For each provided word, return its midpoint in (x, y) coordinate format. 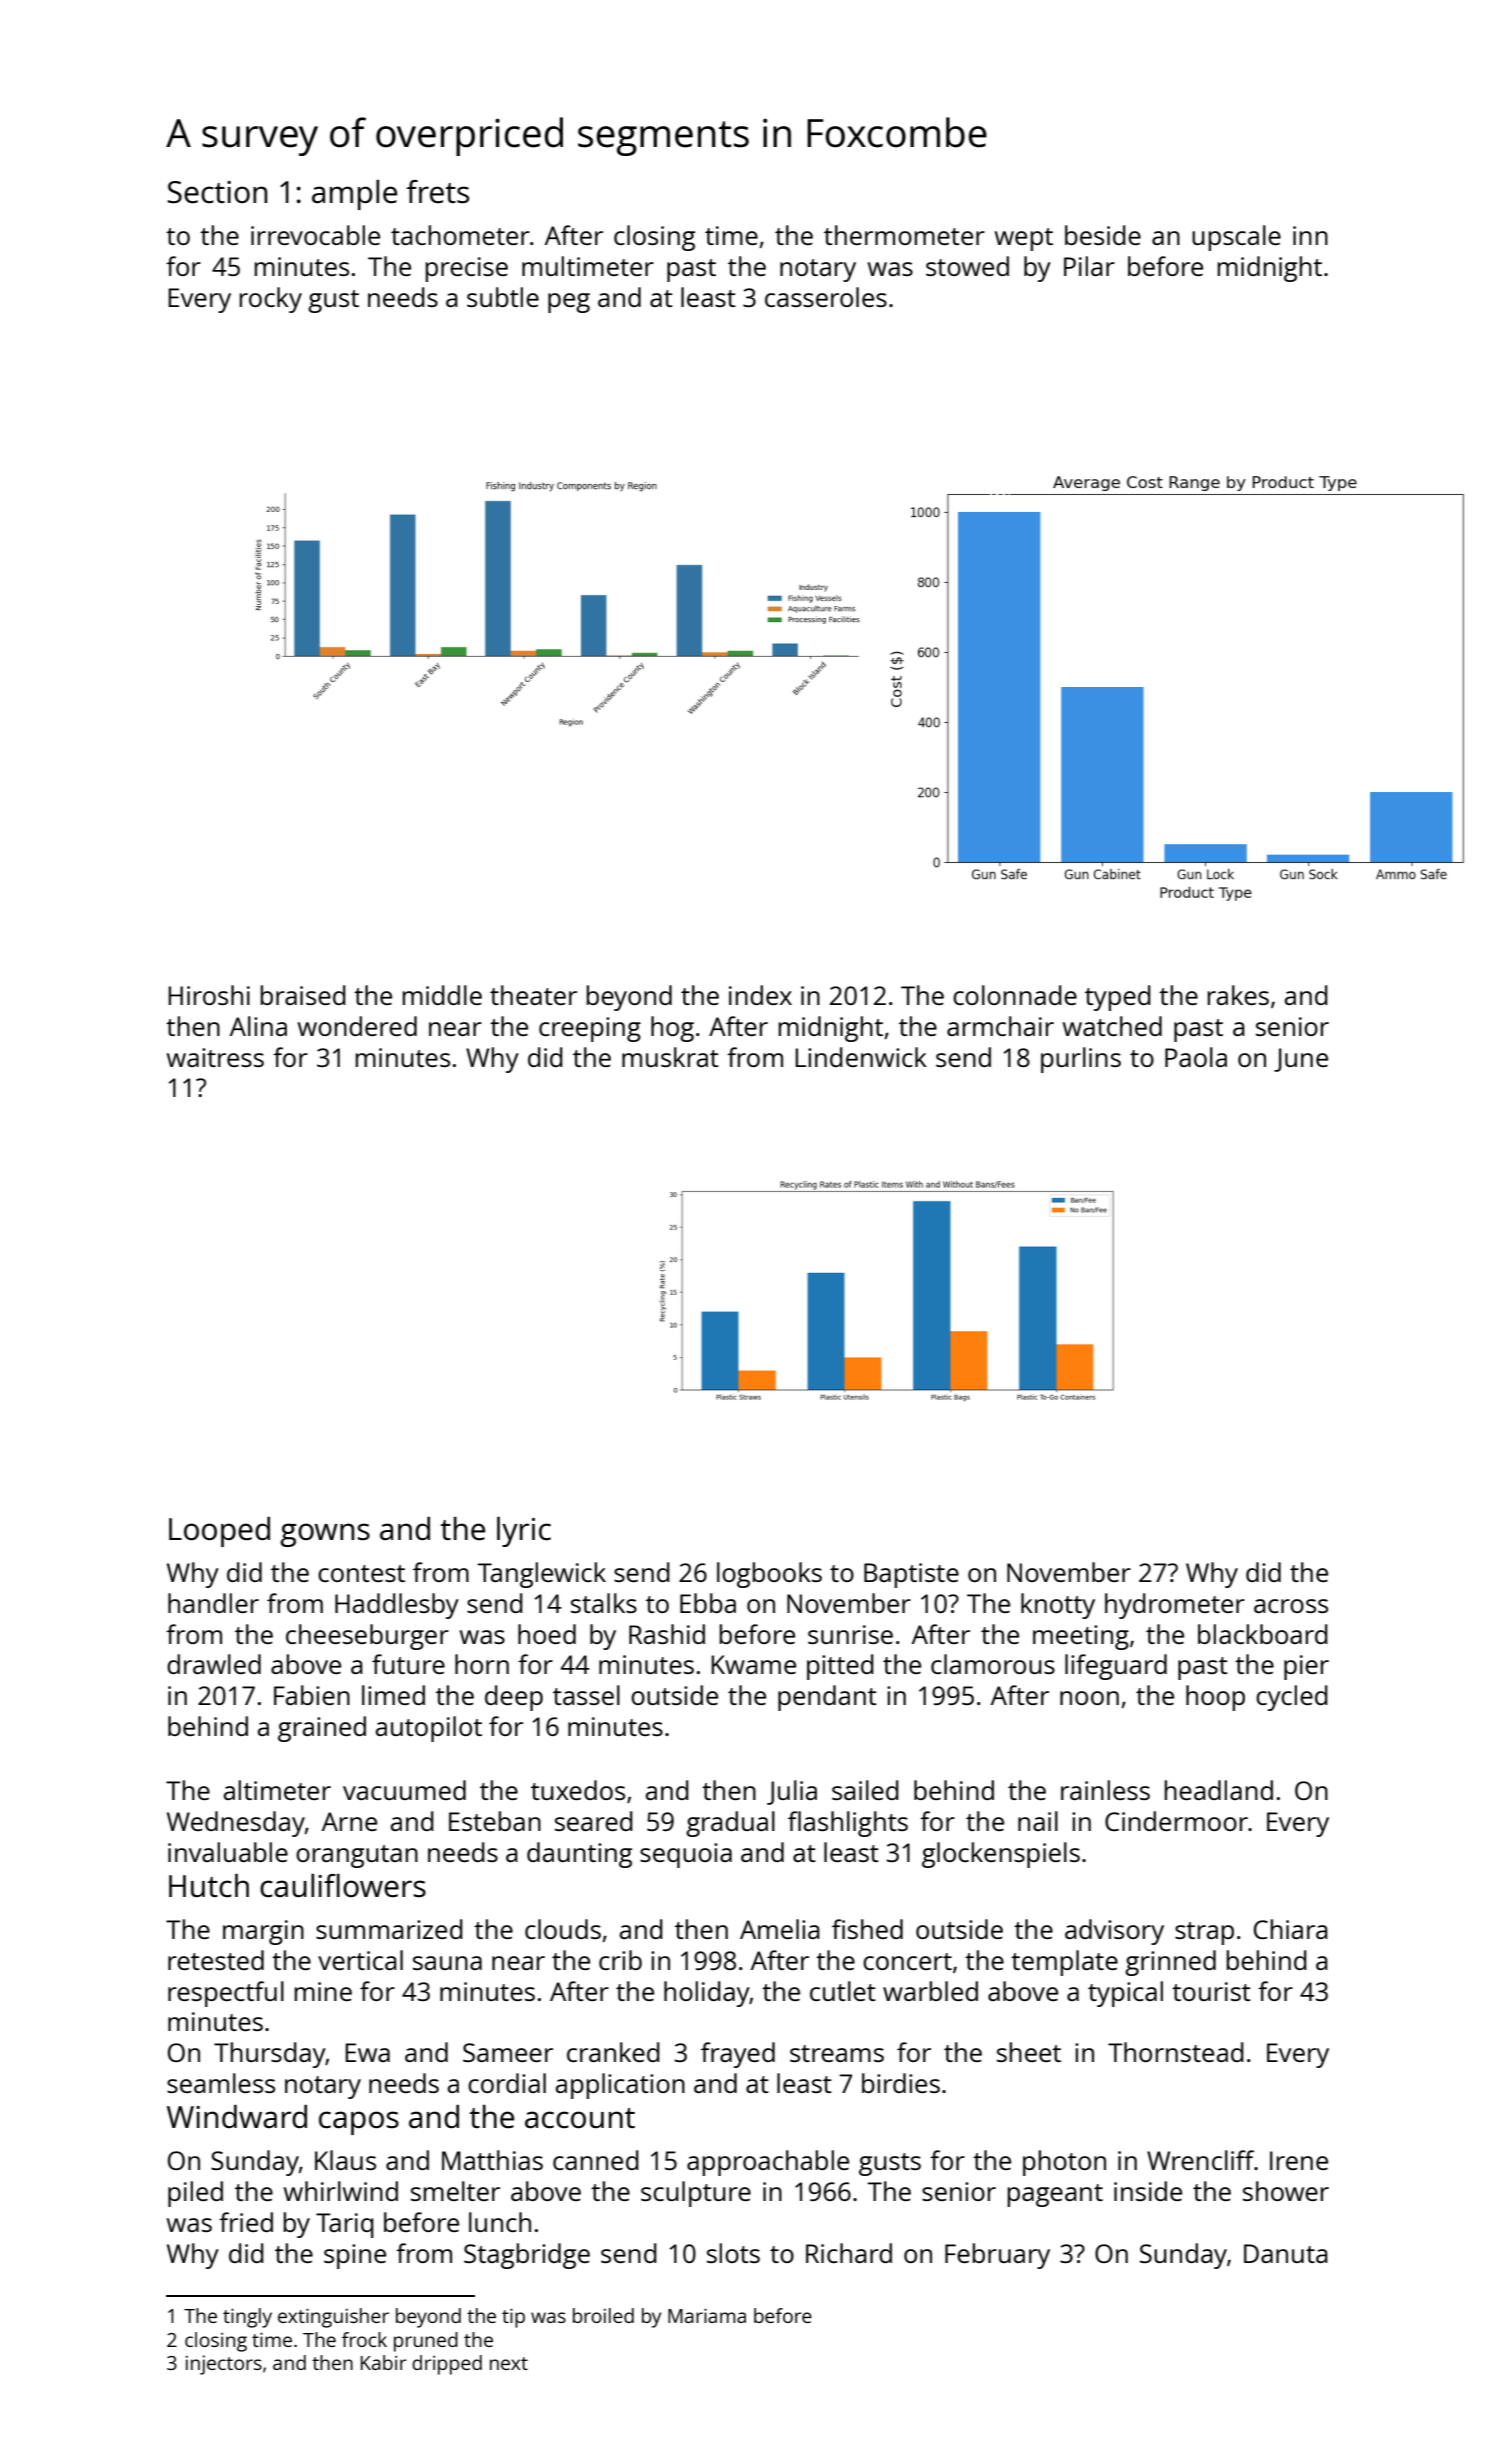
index (760, 995)
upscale (1236, 238)
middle (442, 995)
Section (217, 192)
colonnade (1015, 995)
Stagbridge (527, 2256)
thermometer (904, 235)
